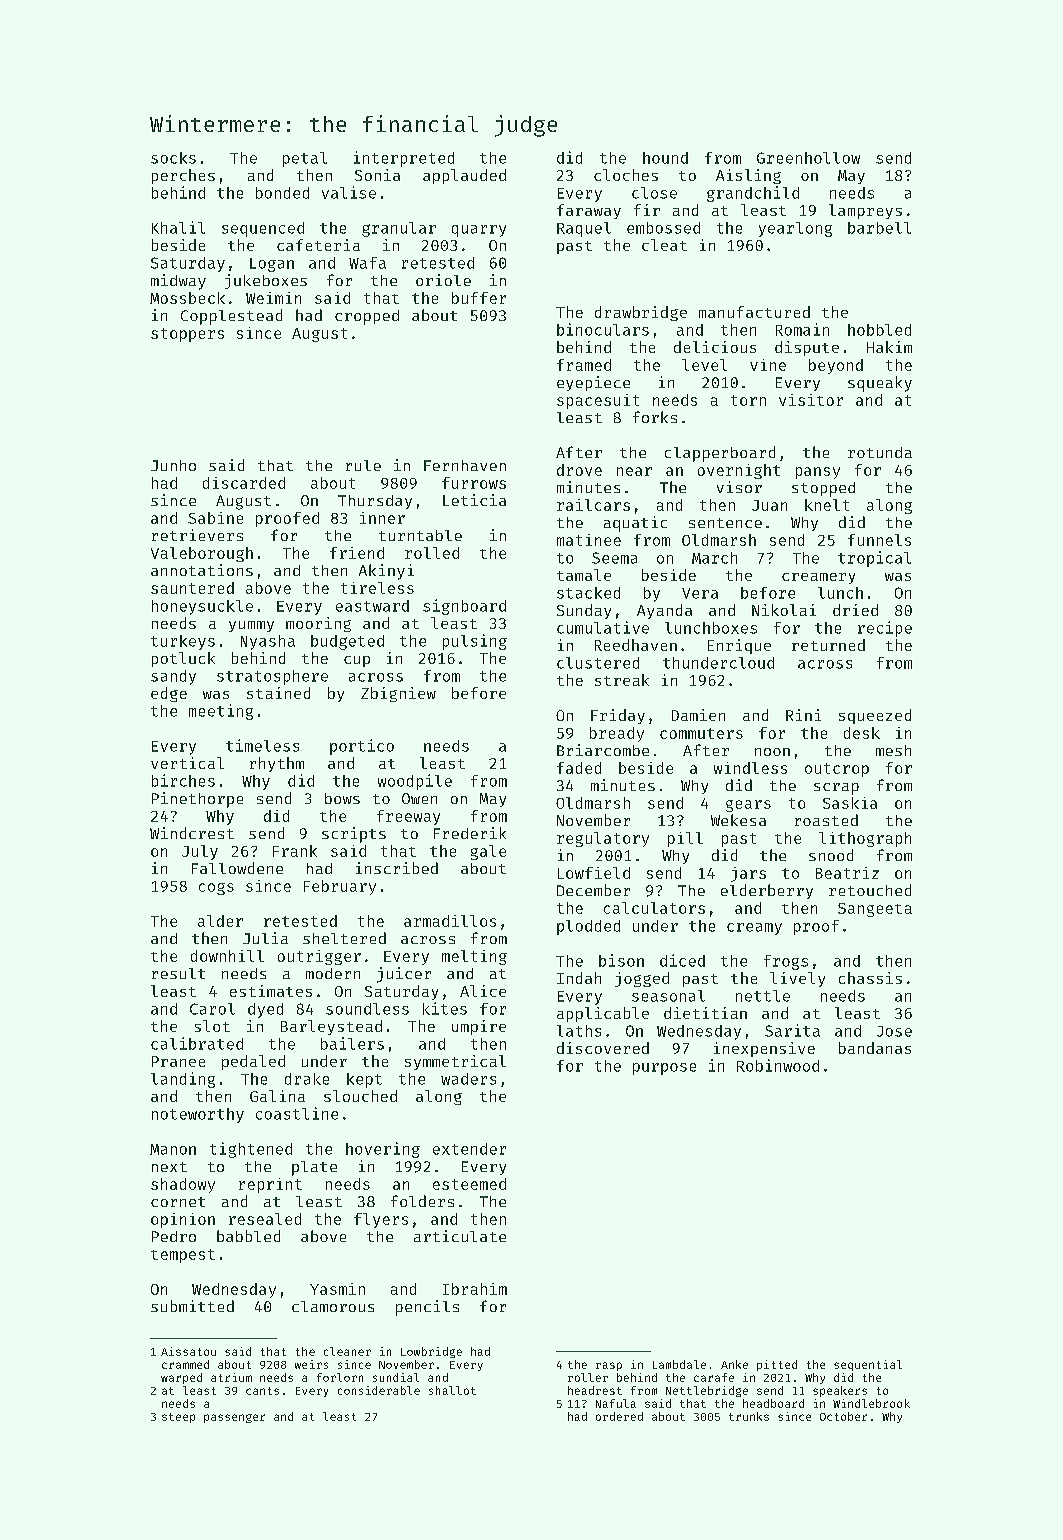  Describe the element at coordinates (479, 298) in the document. I see `buffer` at that location.
